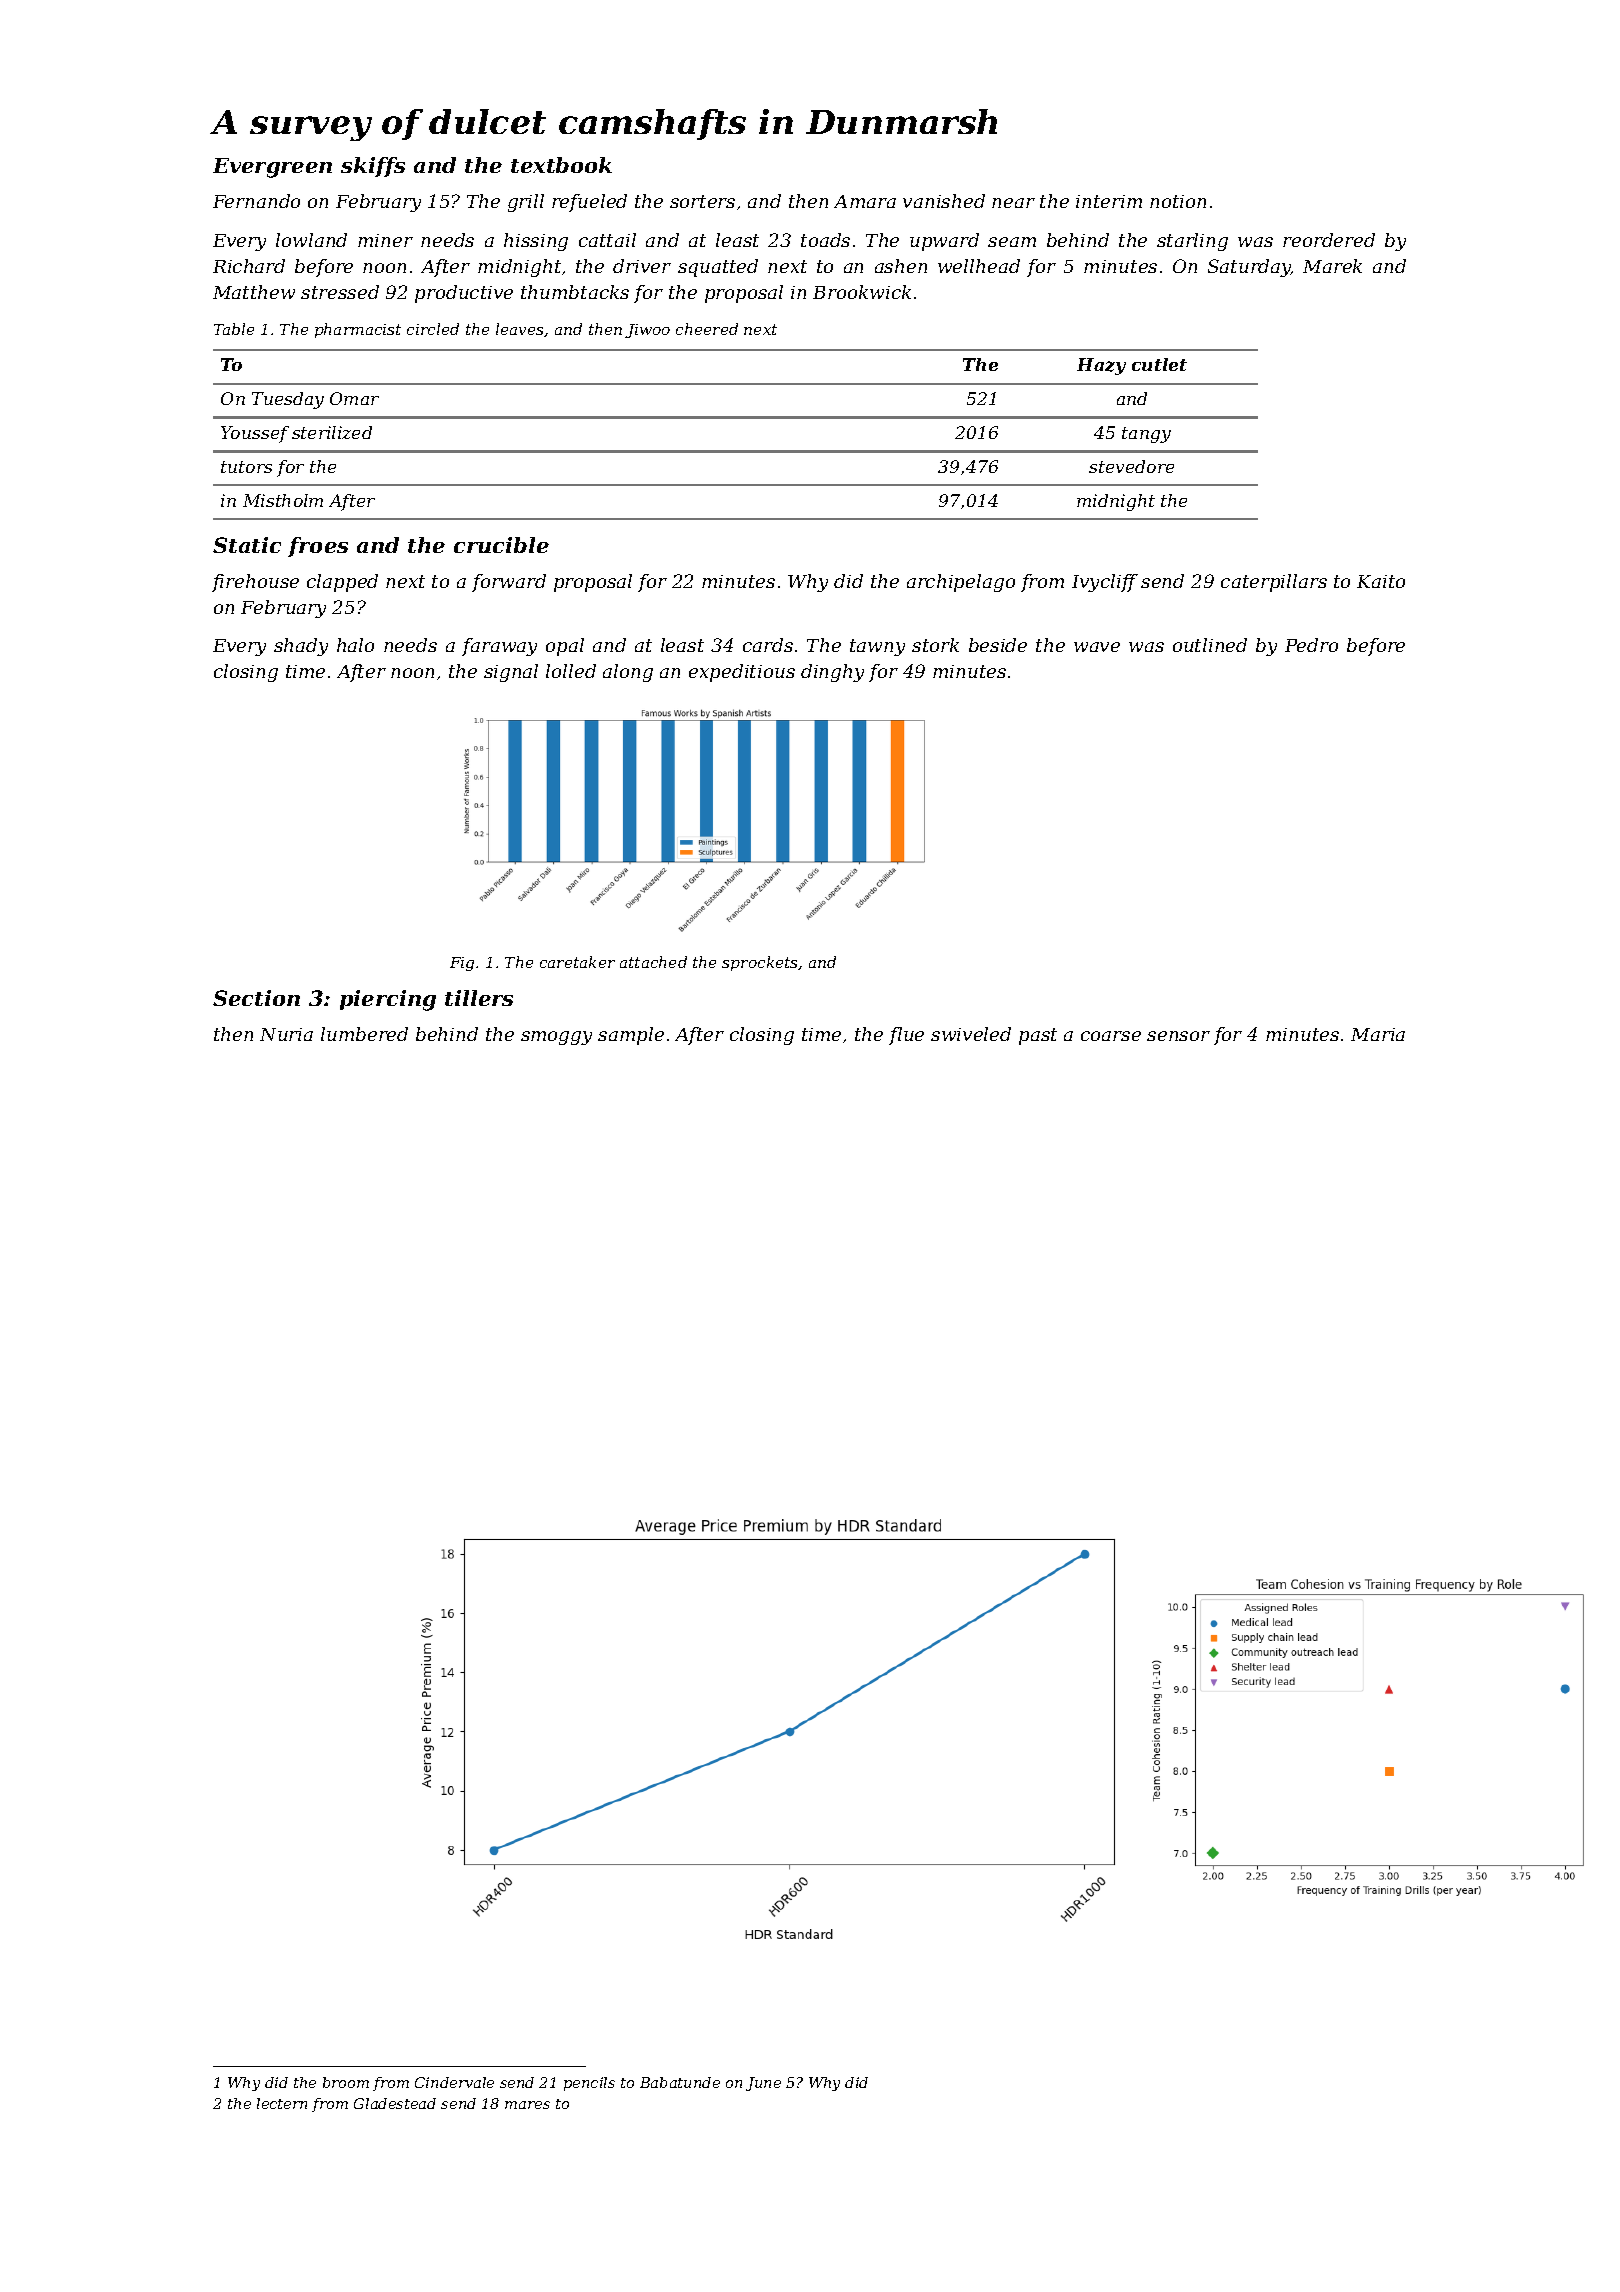 This screenshot has height=2292, width=1620. Describe the element at coordinates (395, 2103) in the screenshot. I see `Gladestead` at that location.
